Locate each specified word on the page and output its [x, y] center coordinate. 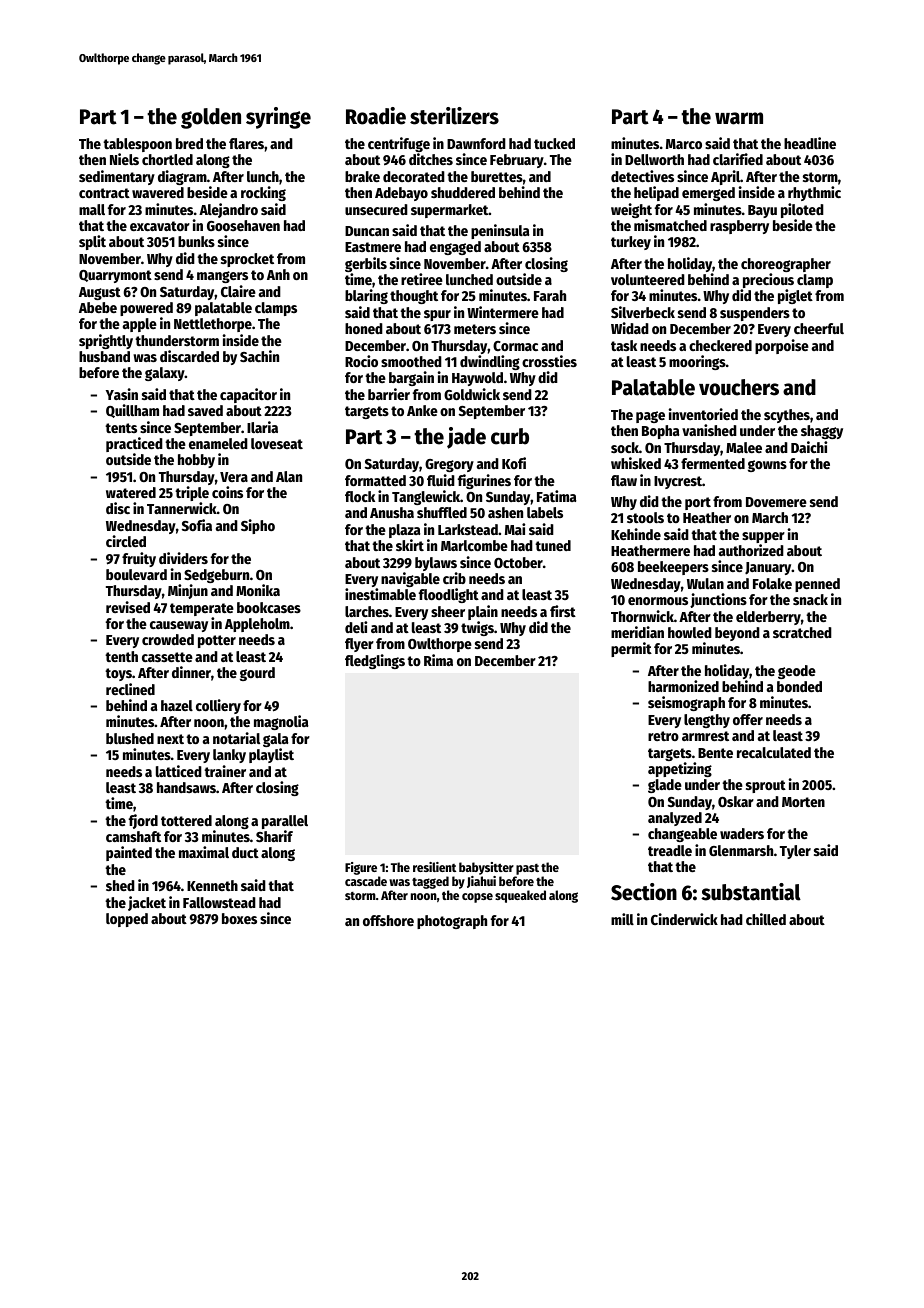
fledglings [375, 661]
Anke [422, 410]
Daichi [809, 447]
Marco [684, 144]
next [170, 739]
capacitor [248, 395]
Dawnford [476, 143]
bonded [799, 686]
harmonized [683, 686]
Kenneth [212, 885]
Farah [550, 295]
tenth [121, 656]
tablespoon [137, 145]
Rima [438, 660]
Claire [238, 291]
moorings [697, 362]
